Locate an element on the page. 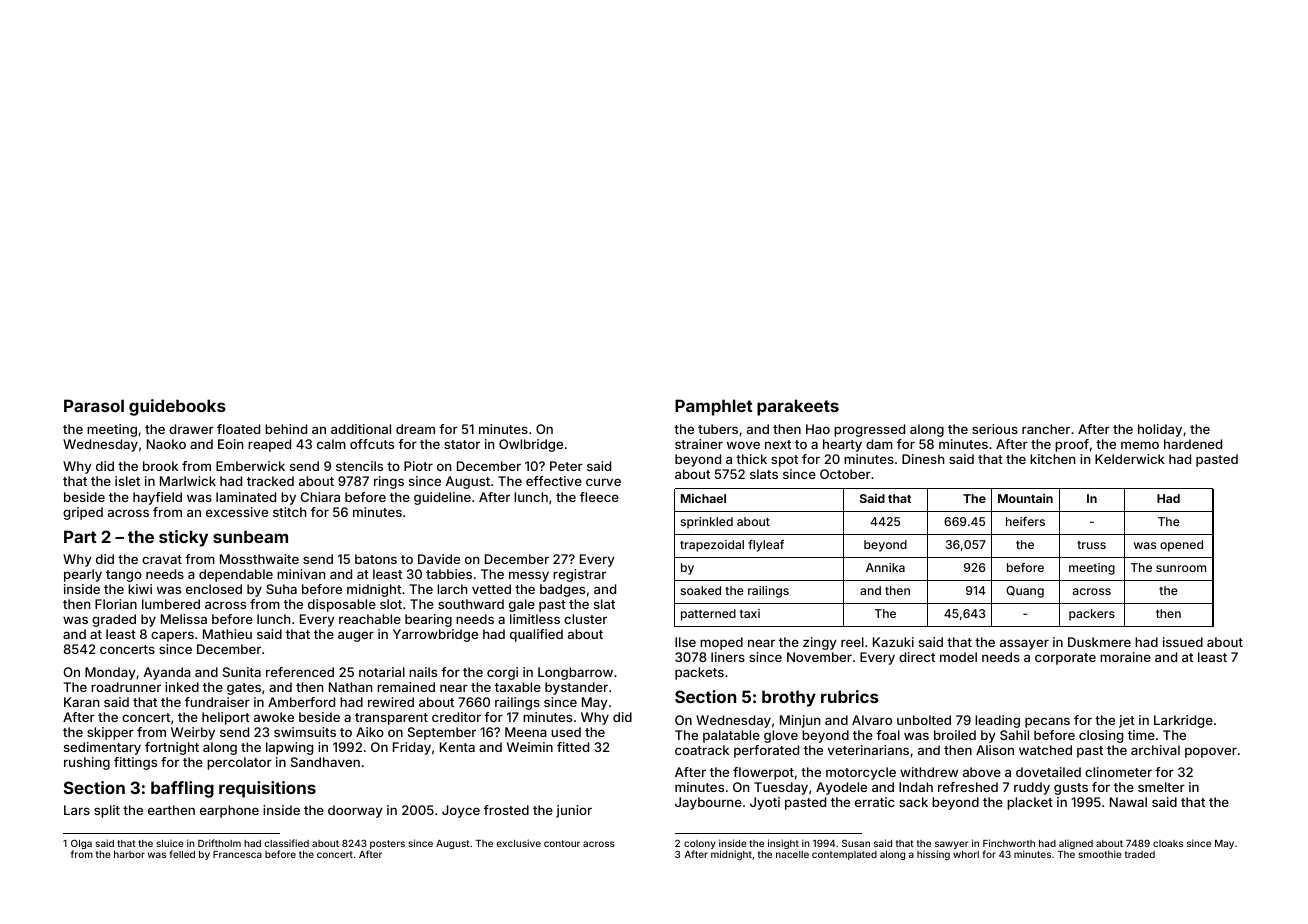 The width and height of the document is (1308, 924). pecans is located at coordinates (1047, 722).
